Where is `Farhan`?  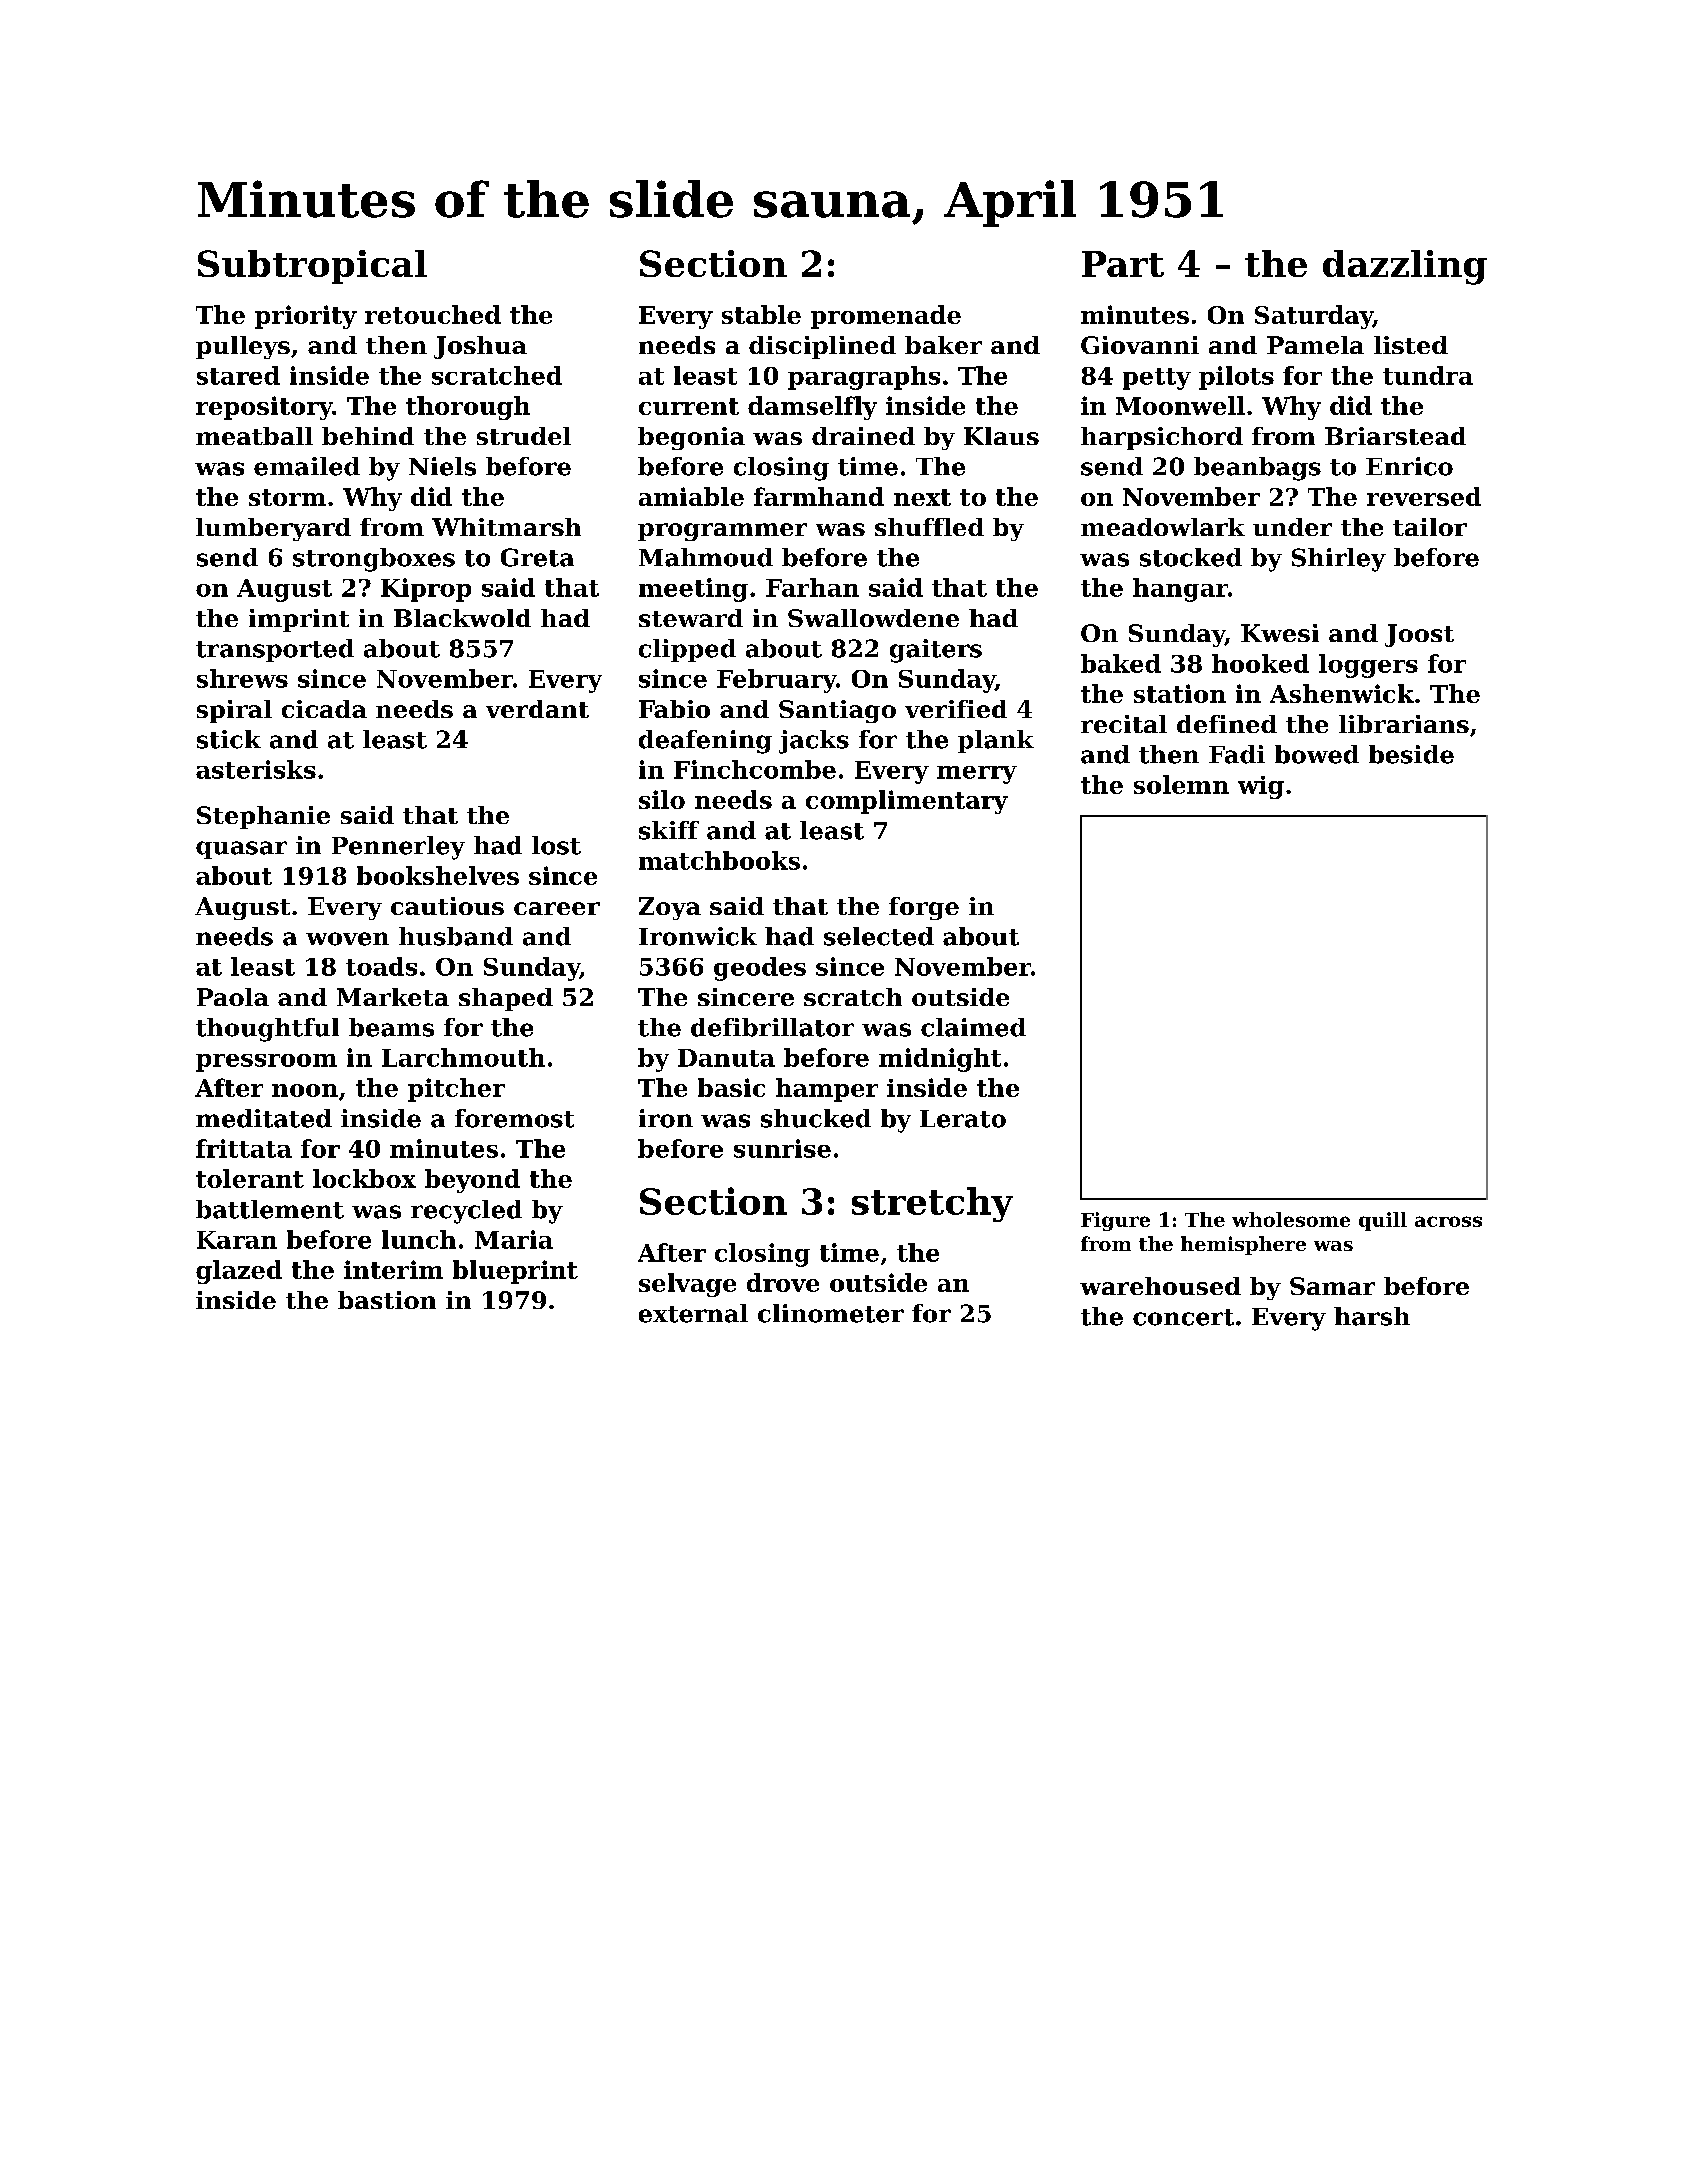
Farhan is located at coordinates (812, 587).
